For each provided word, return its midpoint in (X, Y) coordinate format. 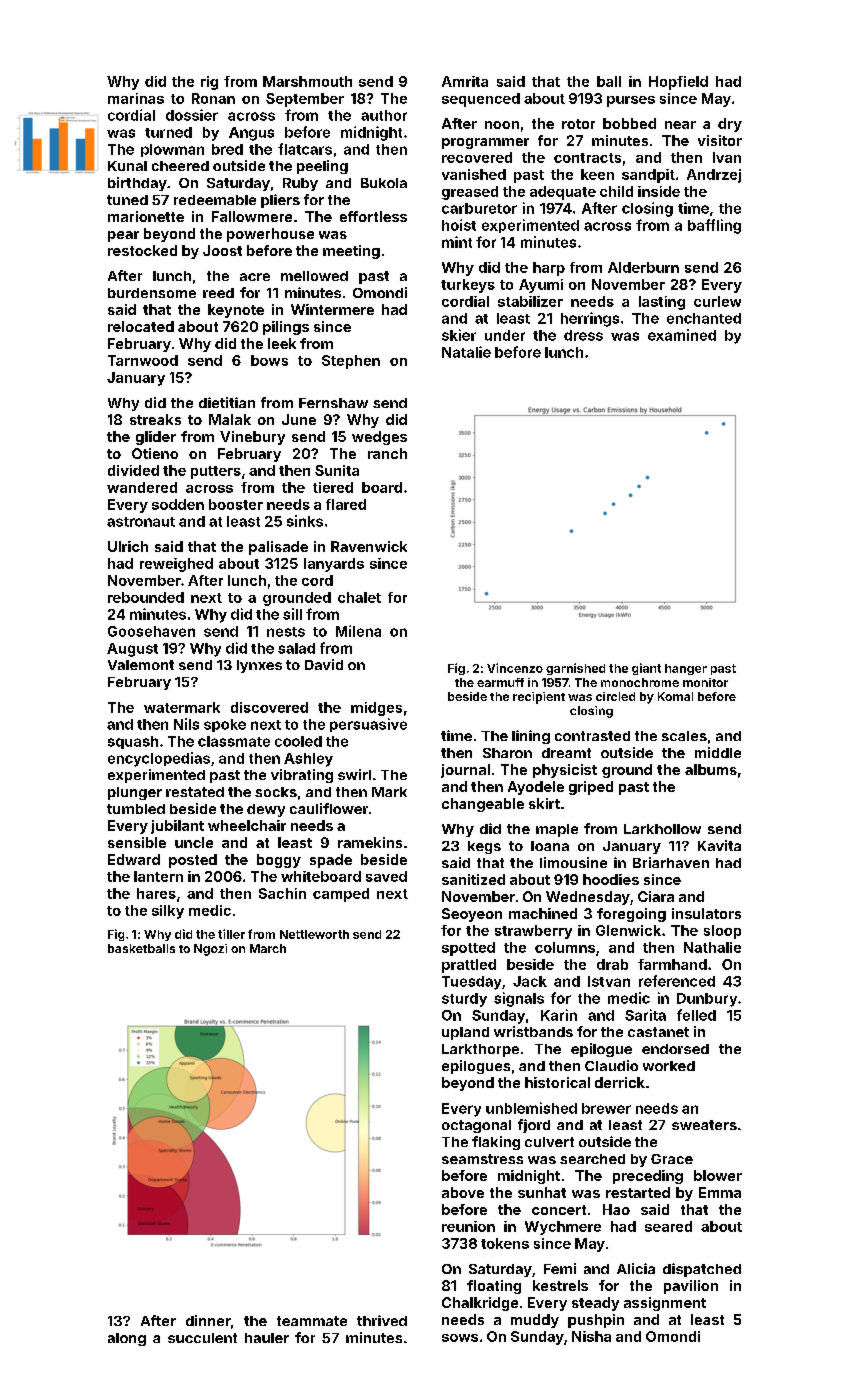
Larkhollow (662, 829)
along (127, 1339)
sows (460, 1338)
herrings (590, 319)
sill (292, 614)
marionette (146, 216)
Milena (358, 631)
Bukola (384, 183)
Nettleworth (314, 934)
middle (718, 752)
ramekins (370, 842)
